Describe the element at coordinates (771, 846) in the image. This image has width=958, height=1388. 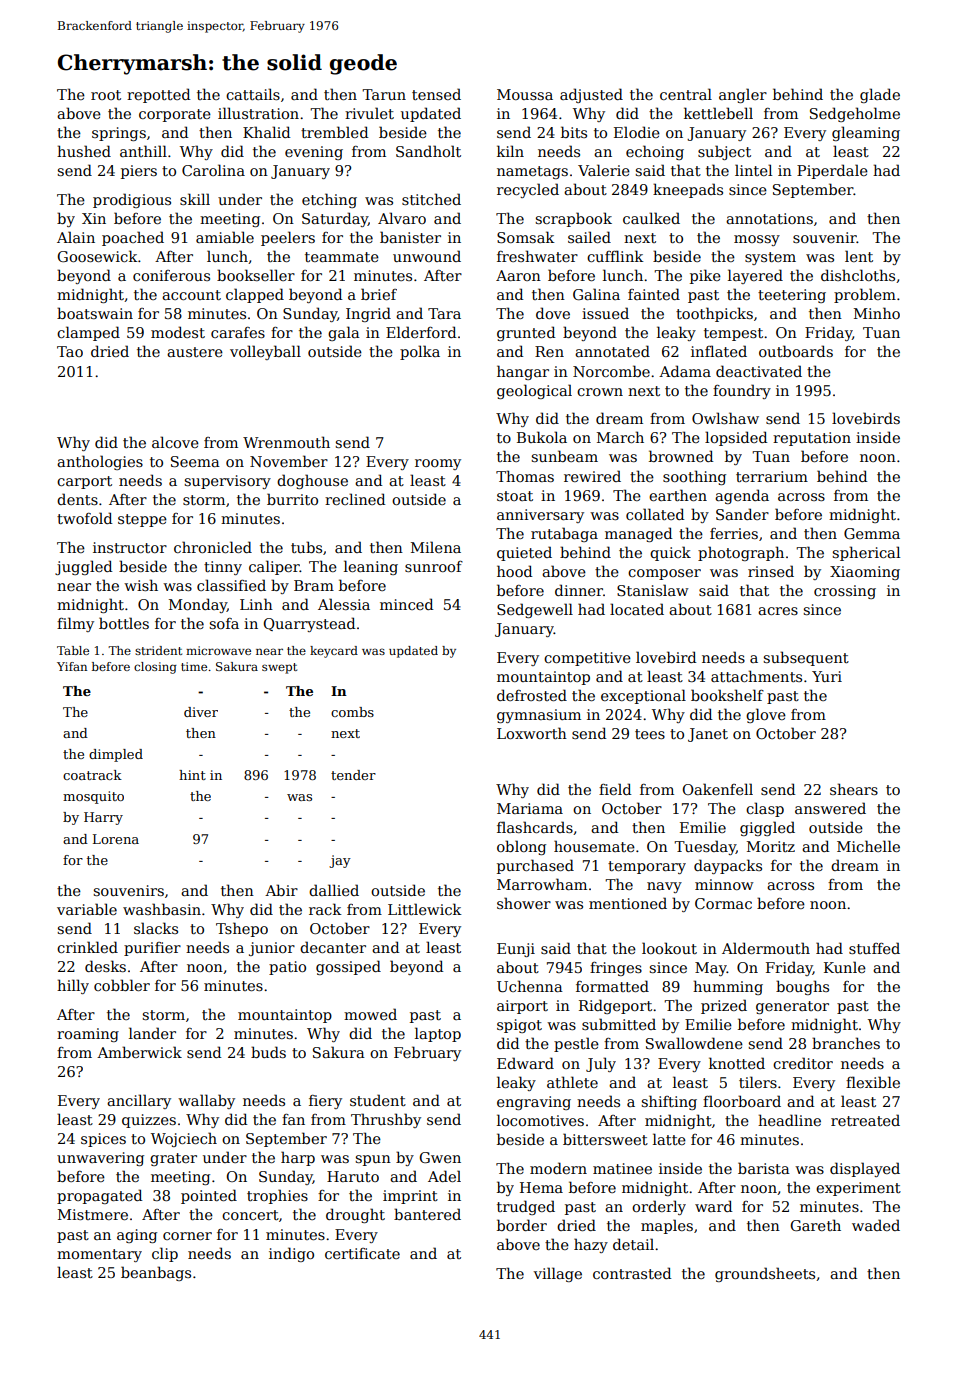
I see `Moritz` at that location.
